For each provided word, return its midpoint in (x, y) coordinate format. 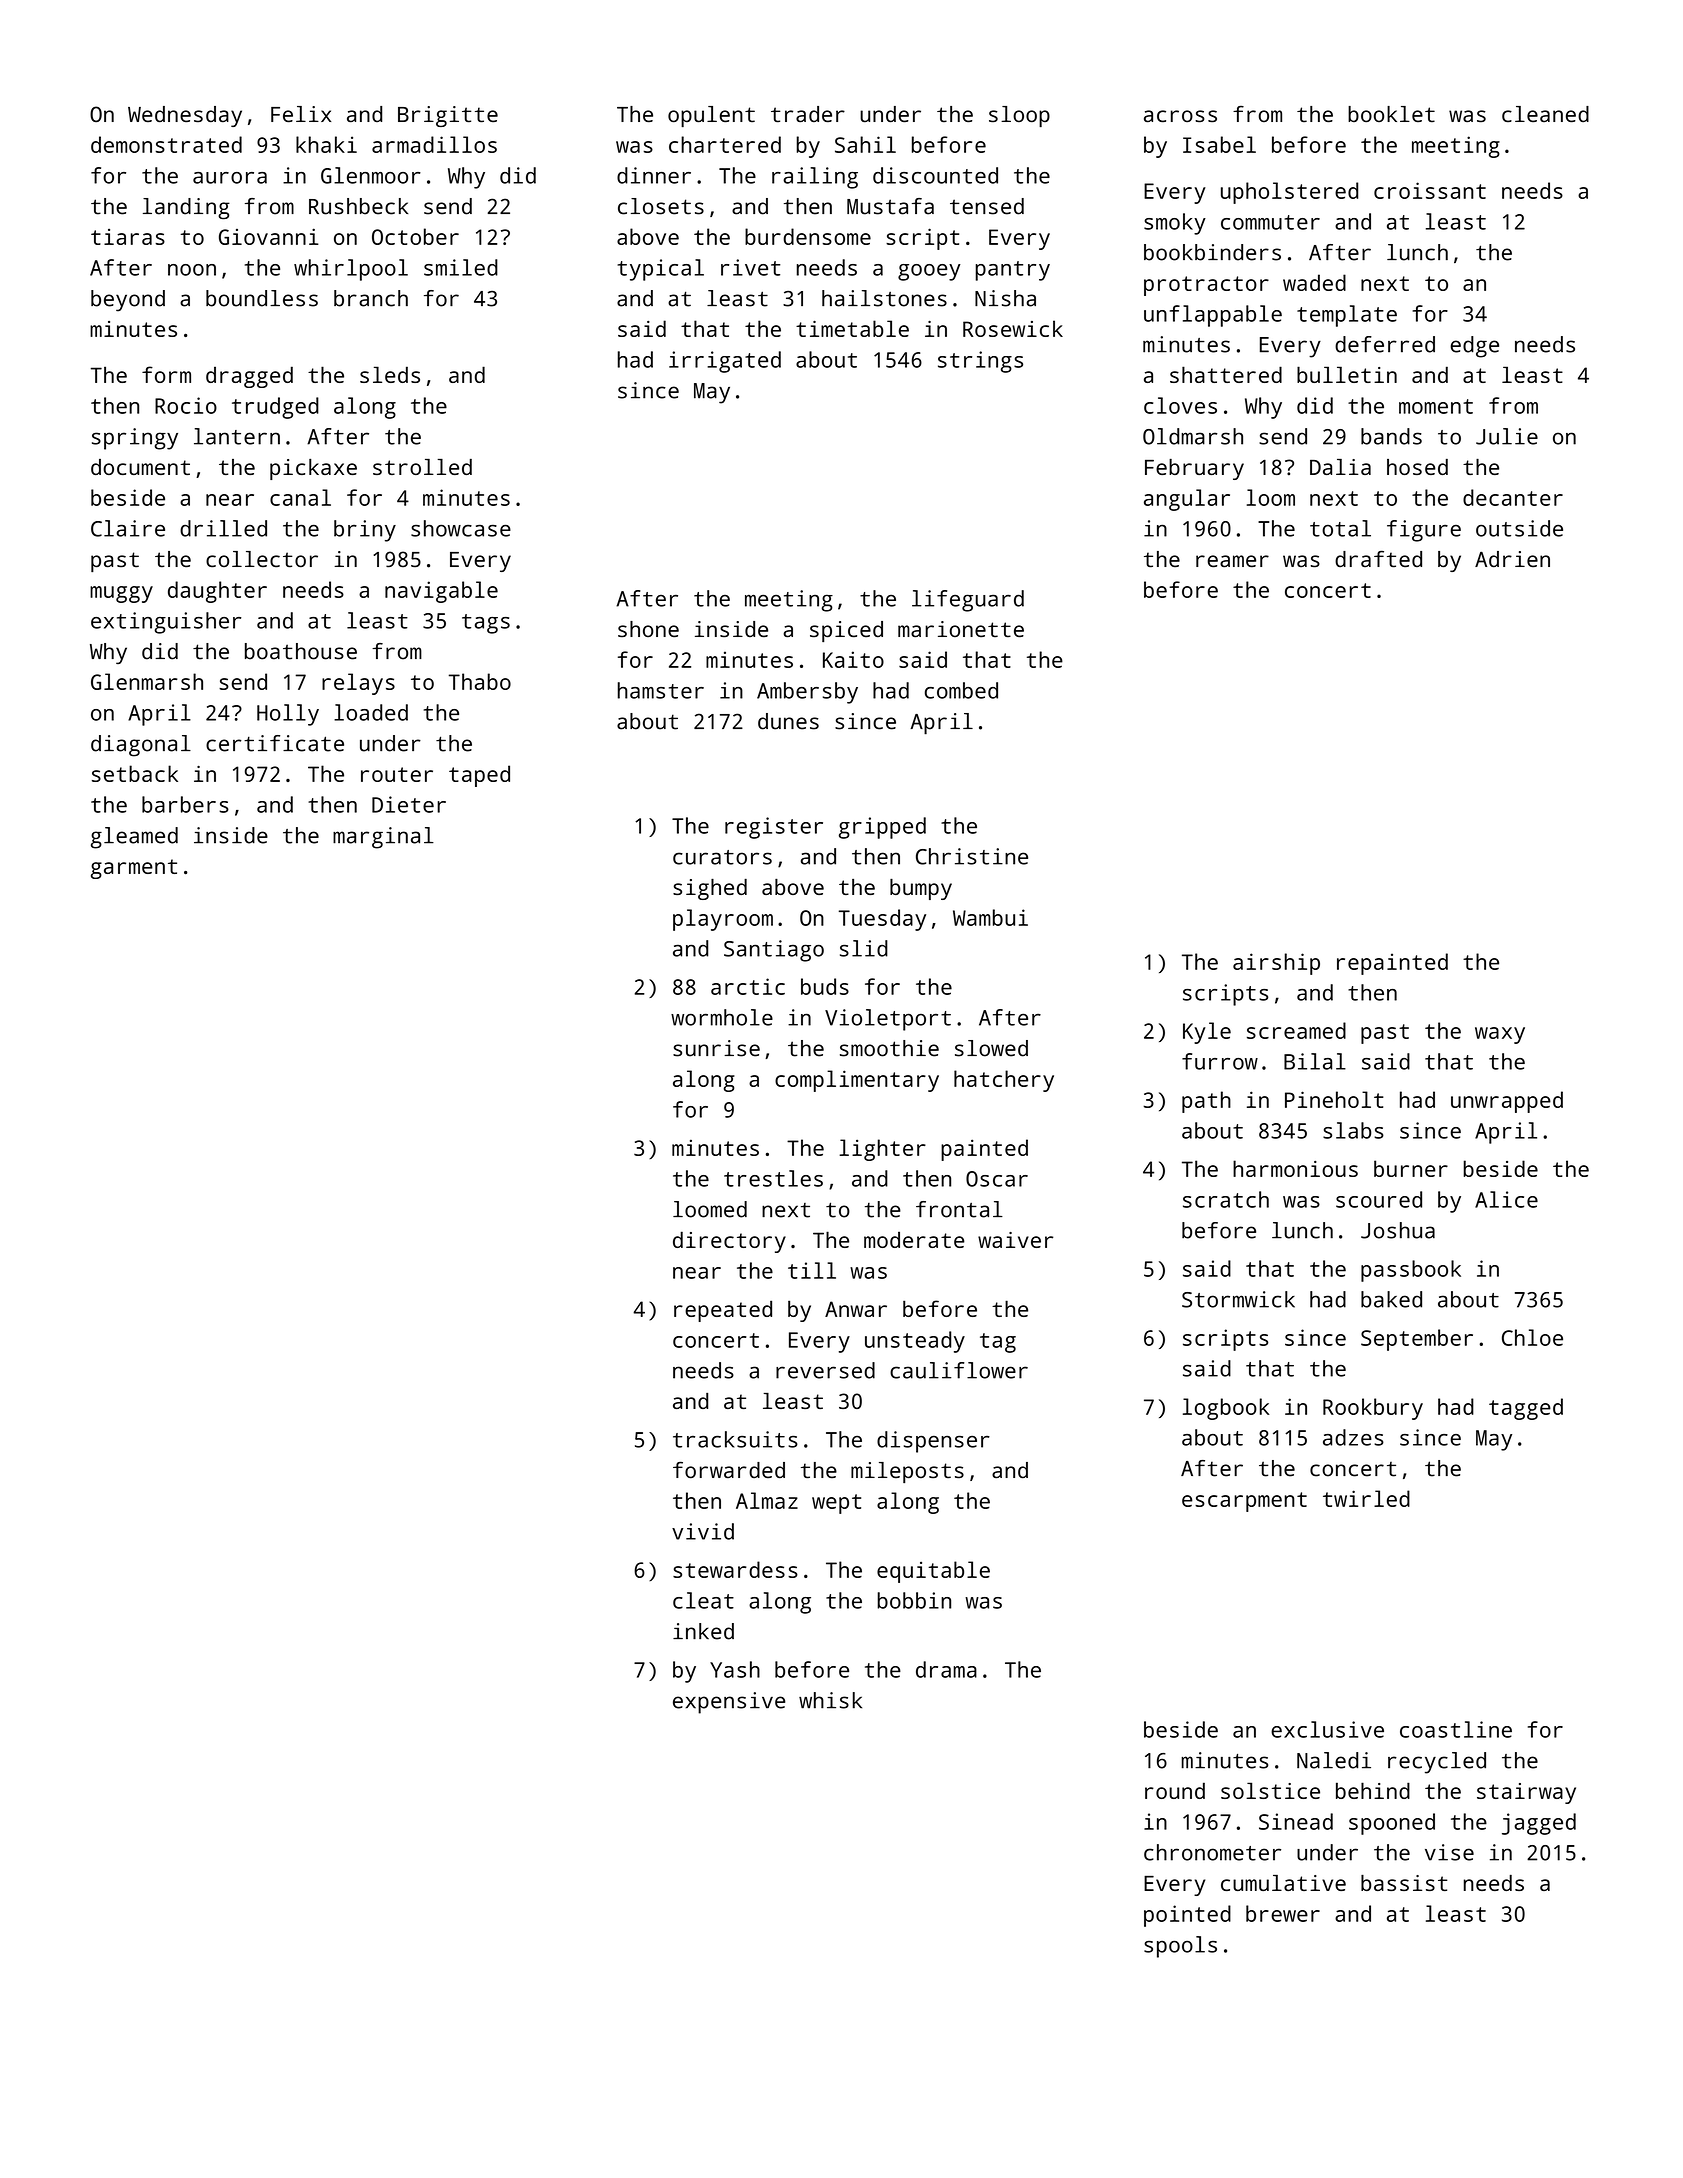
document (140, 467)
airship (1276, 964)
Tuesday (882, 920)
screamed (1296, 1030)
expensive (729, 1703)
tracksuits (735, 1439)
